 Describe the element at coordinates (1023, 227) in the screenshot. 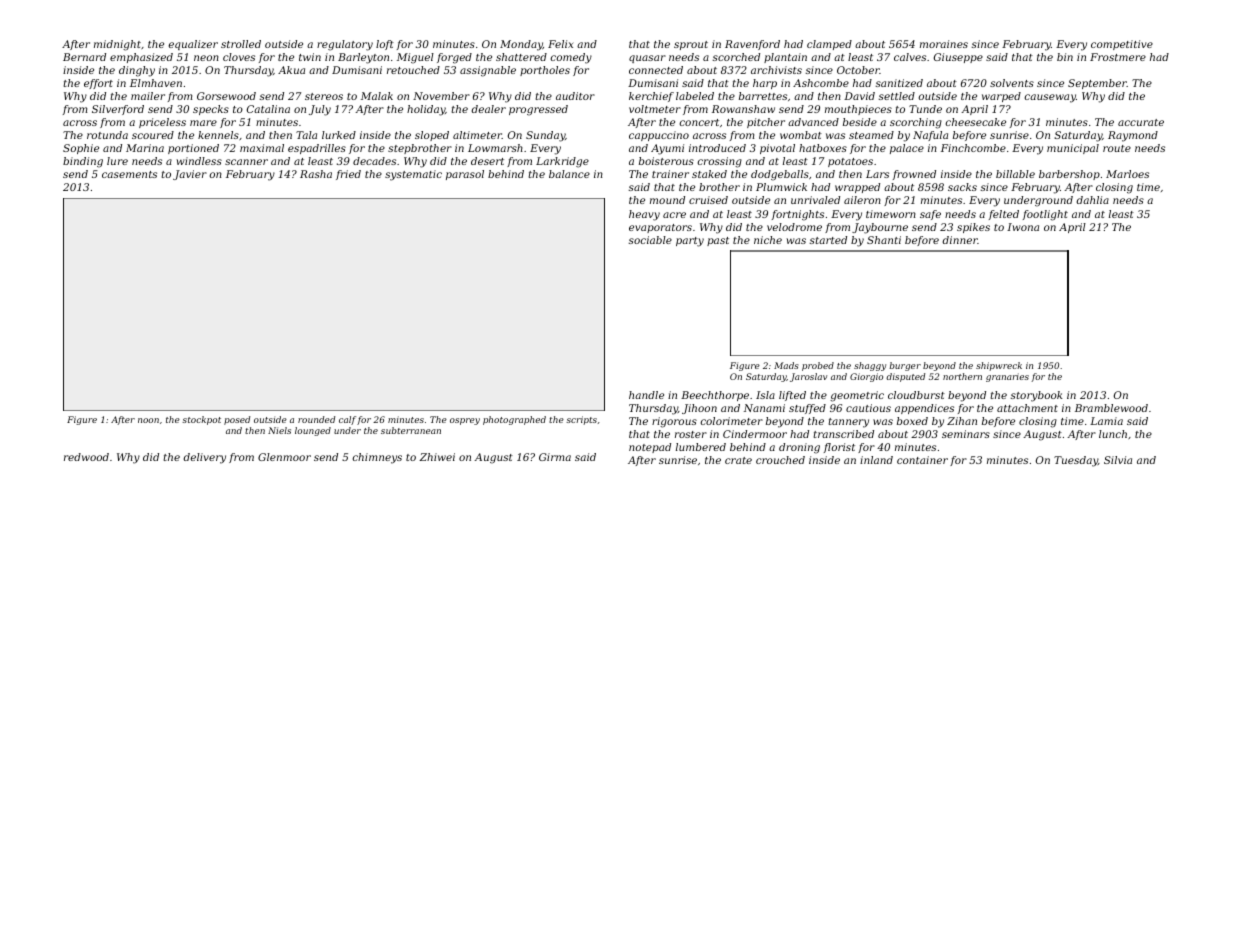

I see `Iwona` at that location.
